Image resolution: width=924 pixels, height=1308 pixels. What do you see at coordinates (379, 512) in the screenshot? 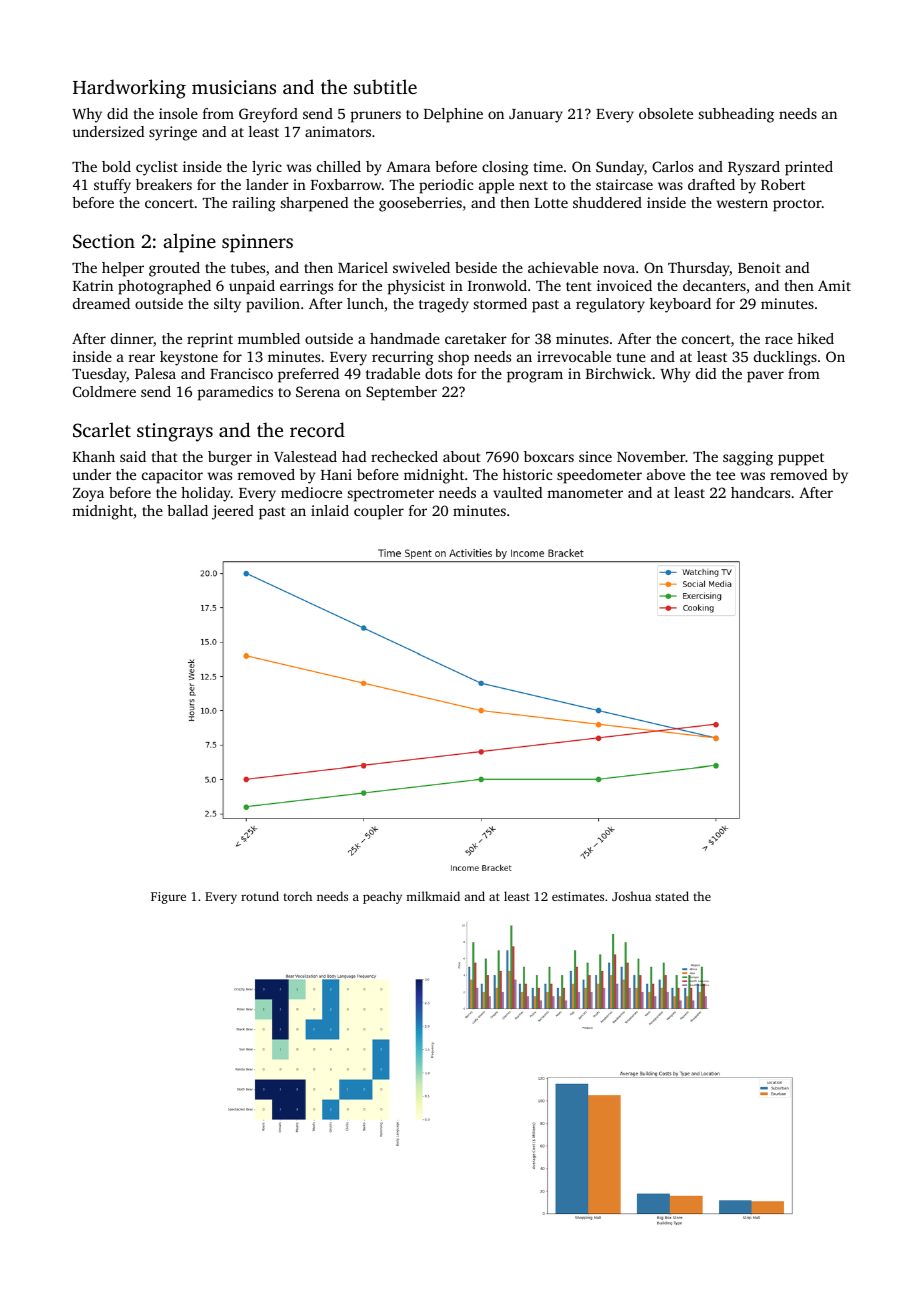
I see `coupler` at bounding box center [379, 512].
